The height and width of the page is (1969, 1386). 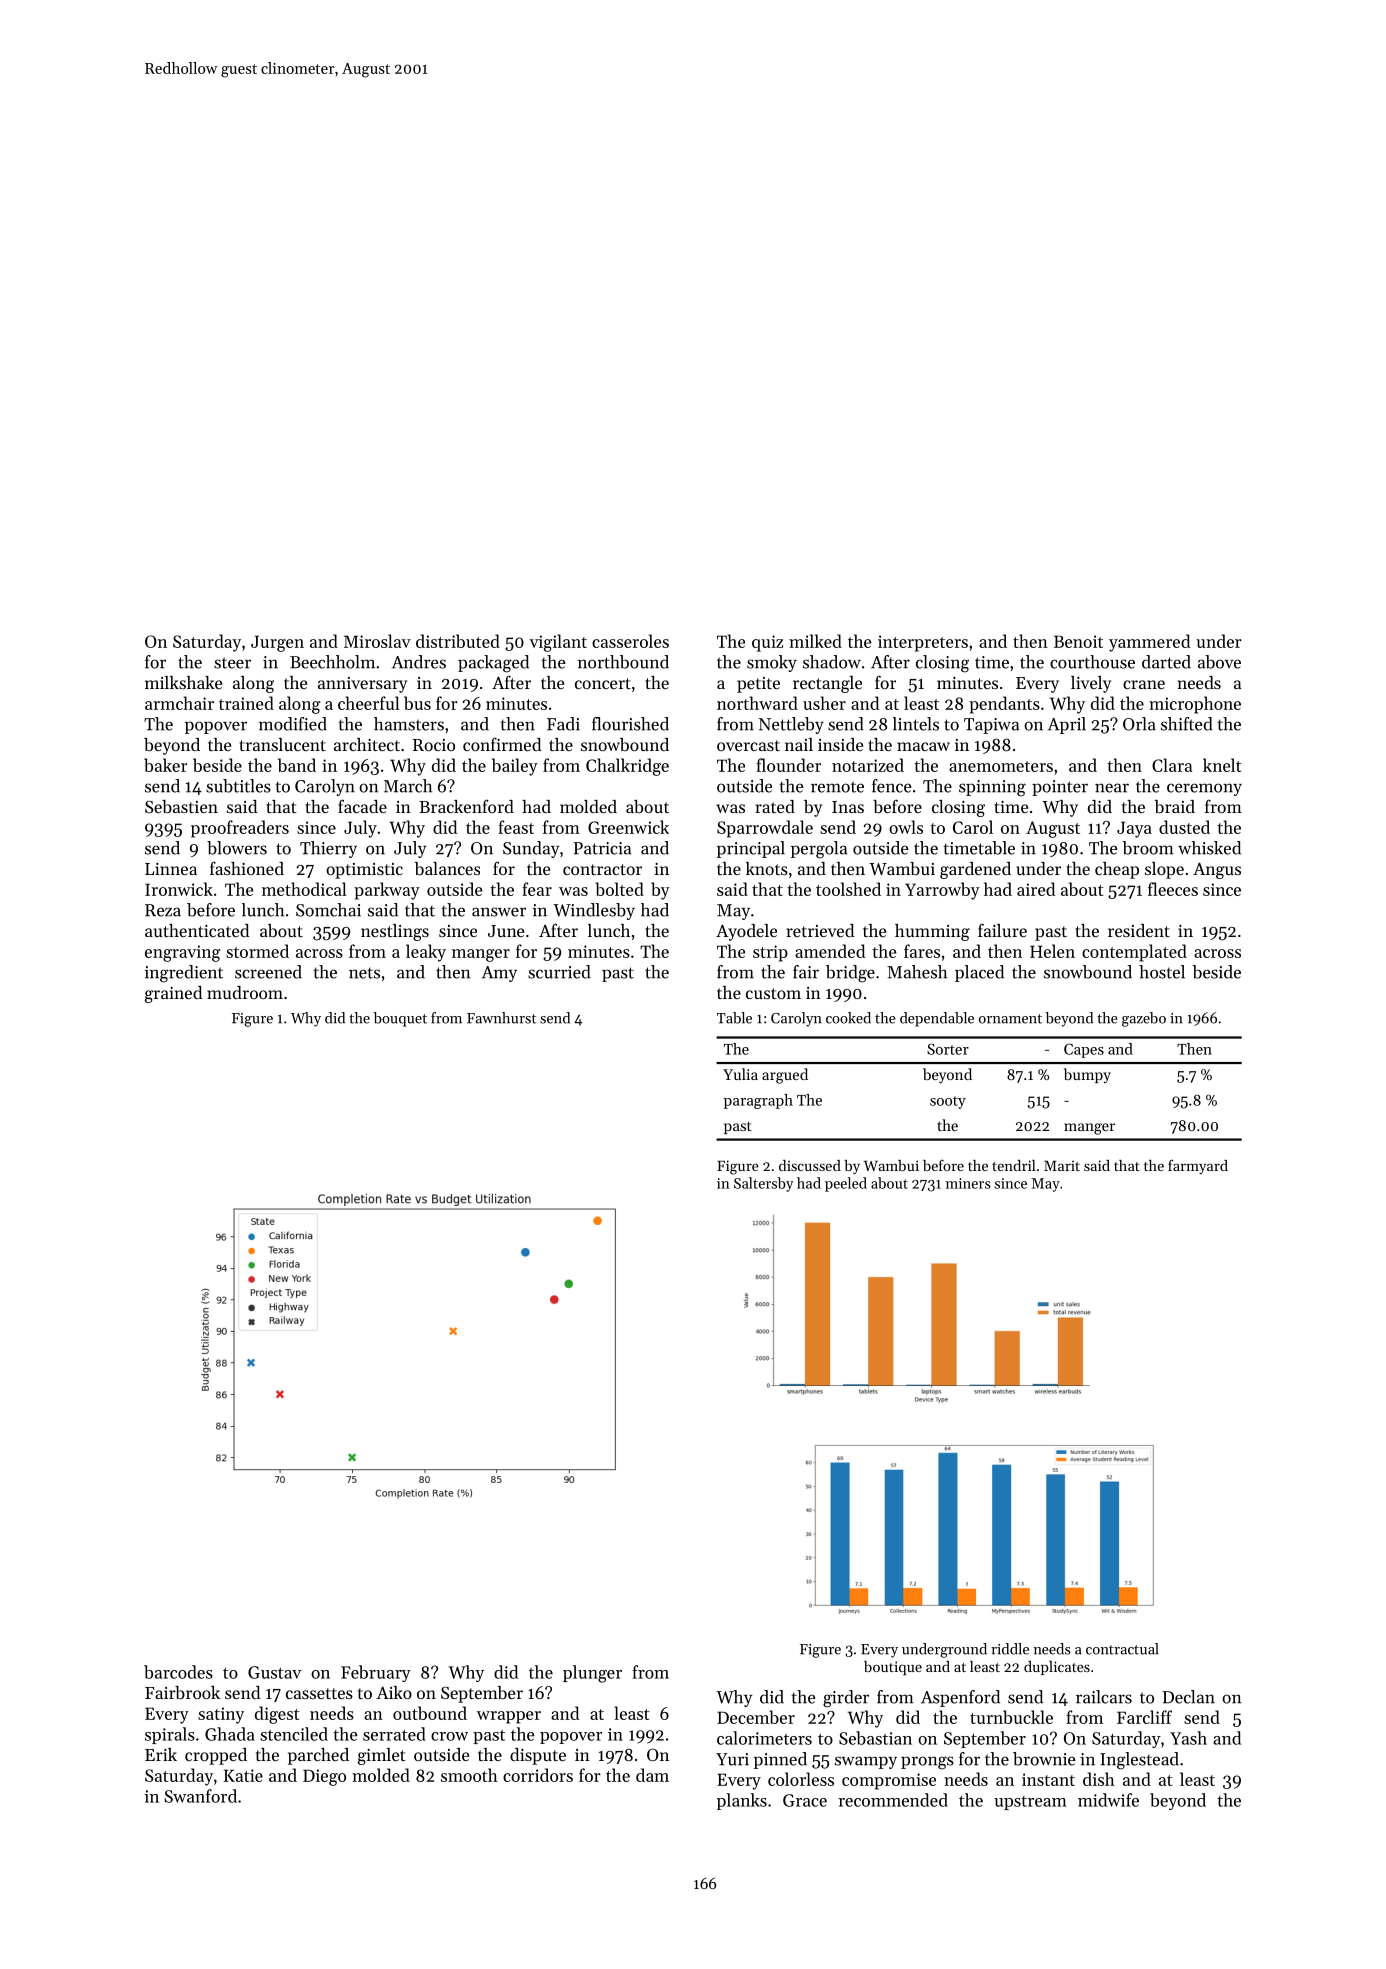 I want to click on grained, so click(x=173, y=994).
